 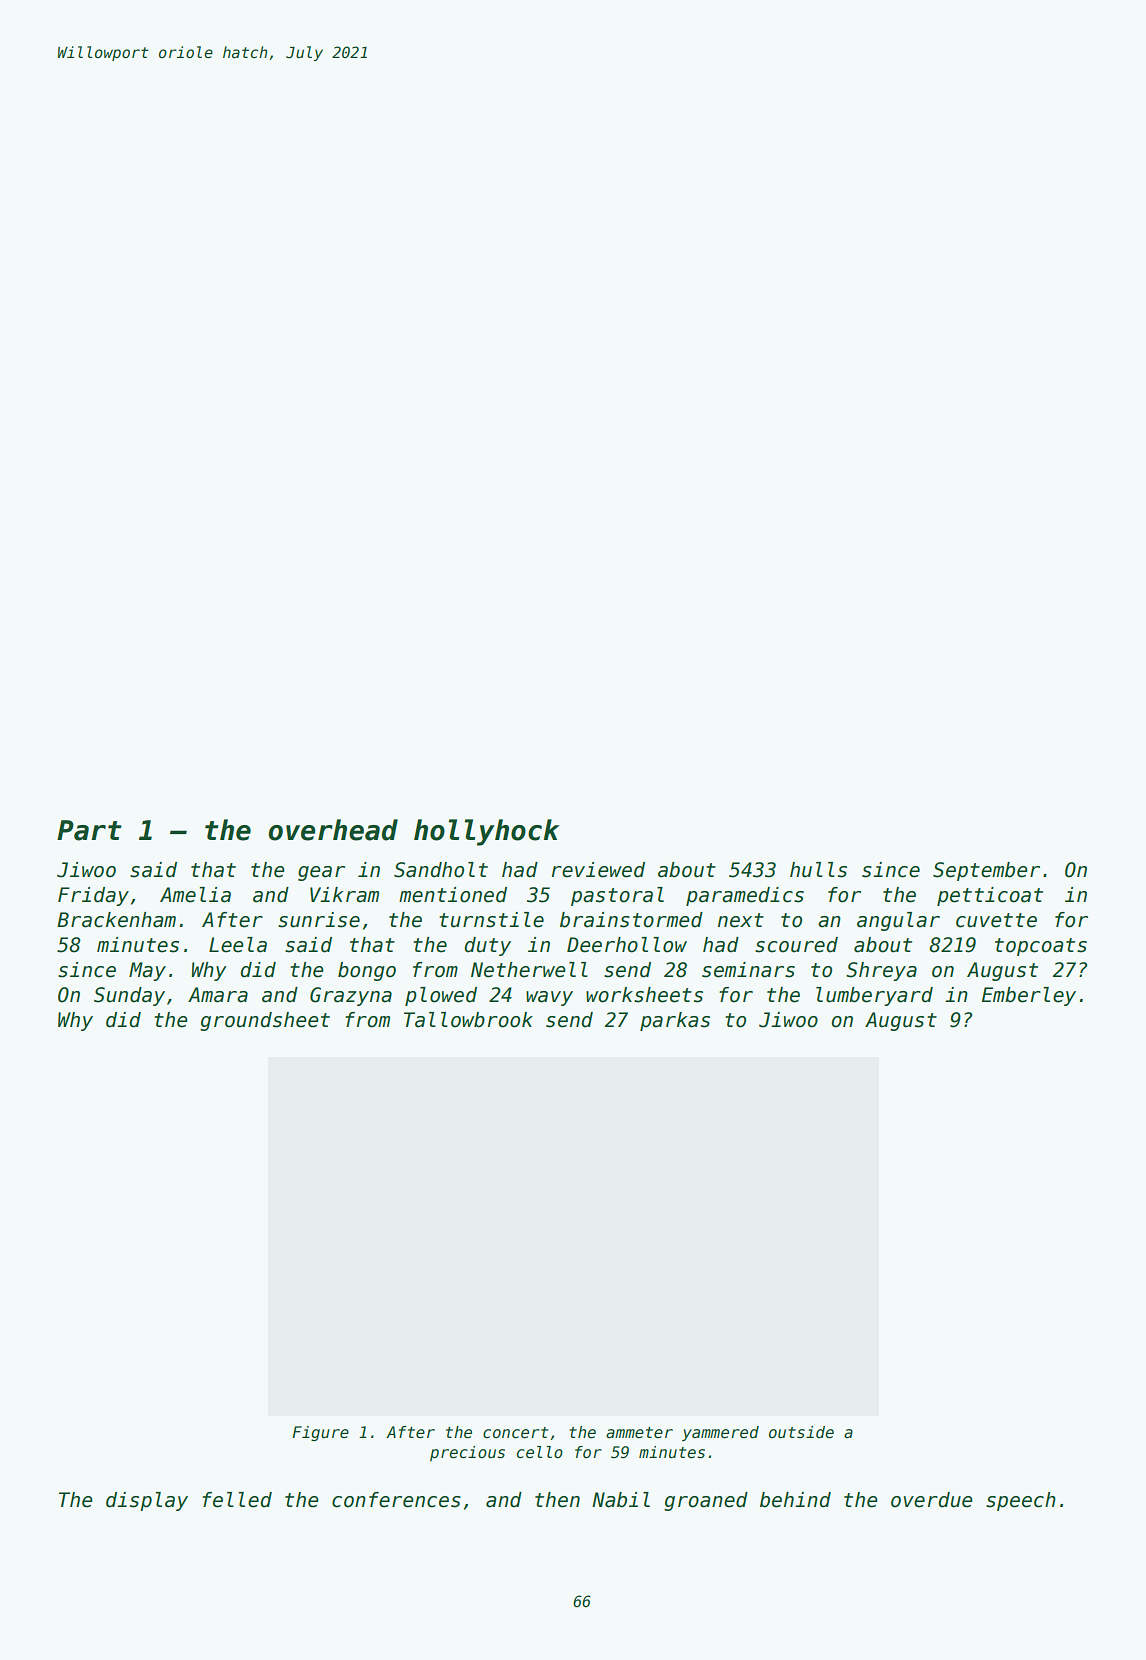 What do you see at coordinates (468, 1020) in the screenshot?
I see `Tallowbrook` at bounding box center [468, 1020].
